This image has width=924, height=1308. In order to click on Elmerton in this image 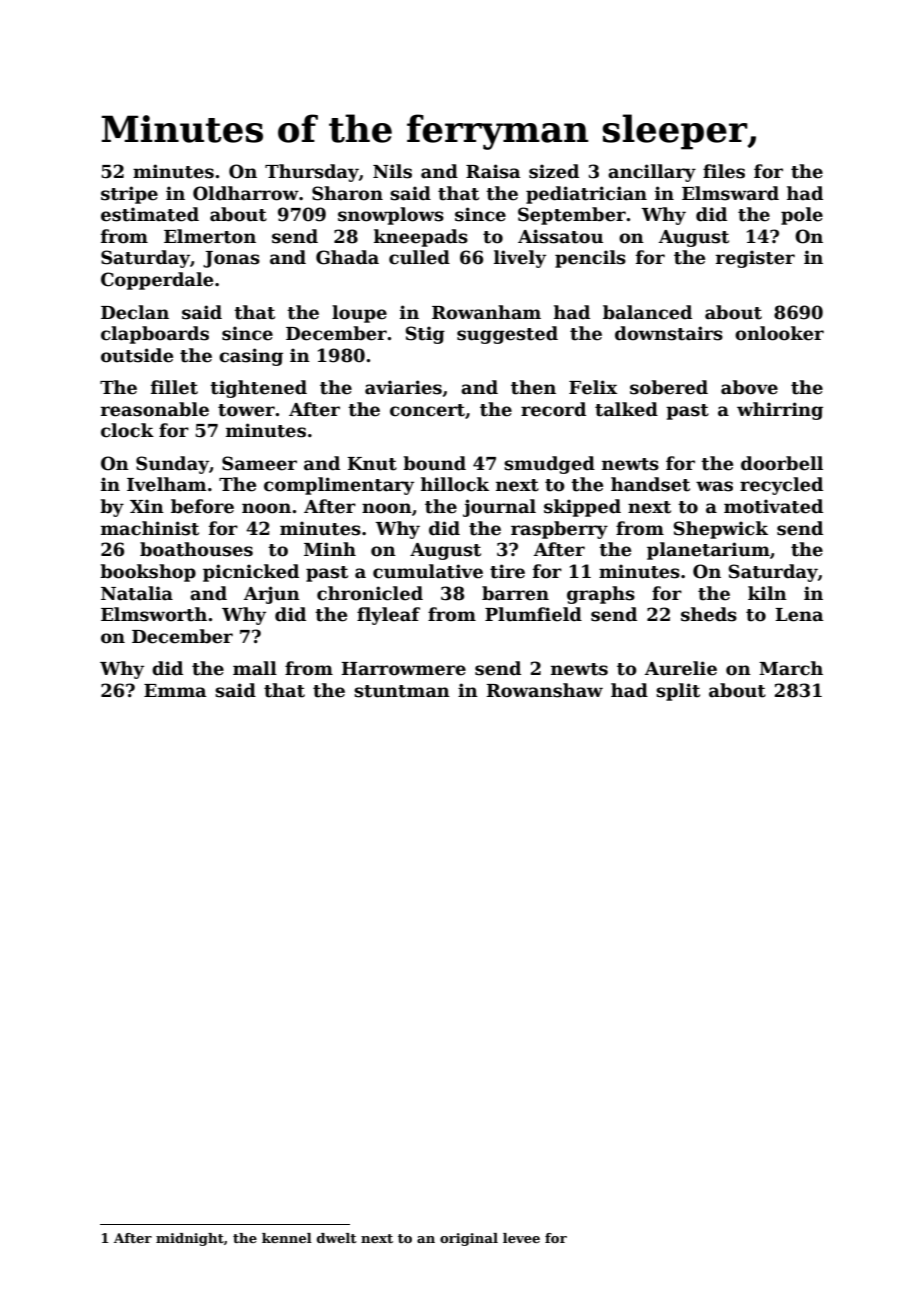, I will do `click(210, 236)`.
